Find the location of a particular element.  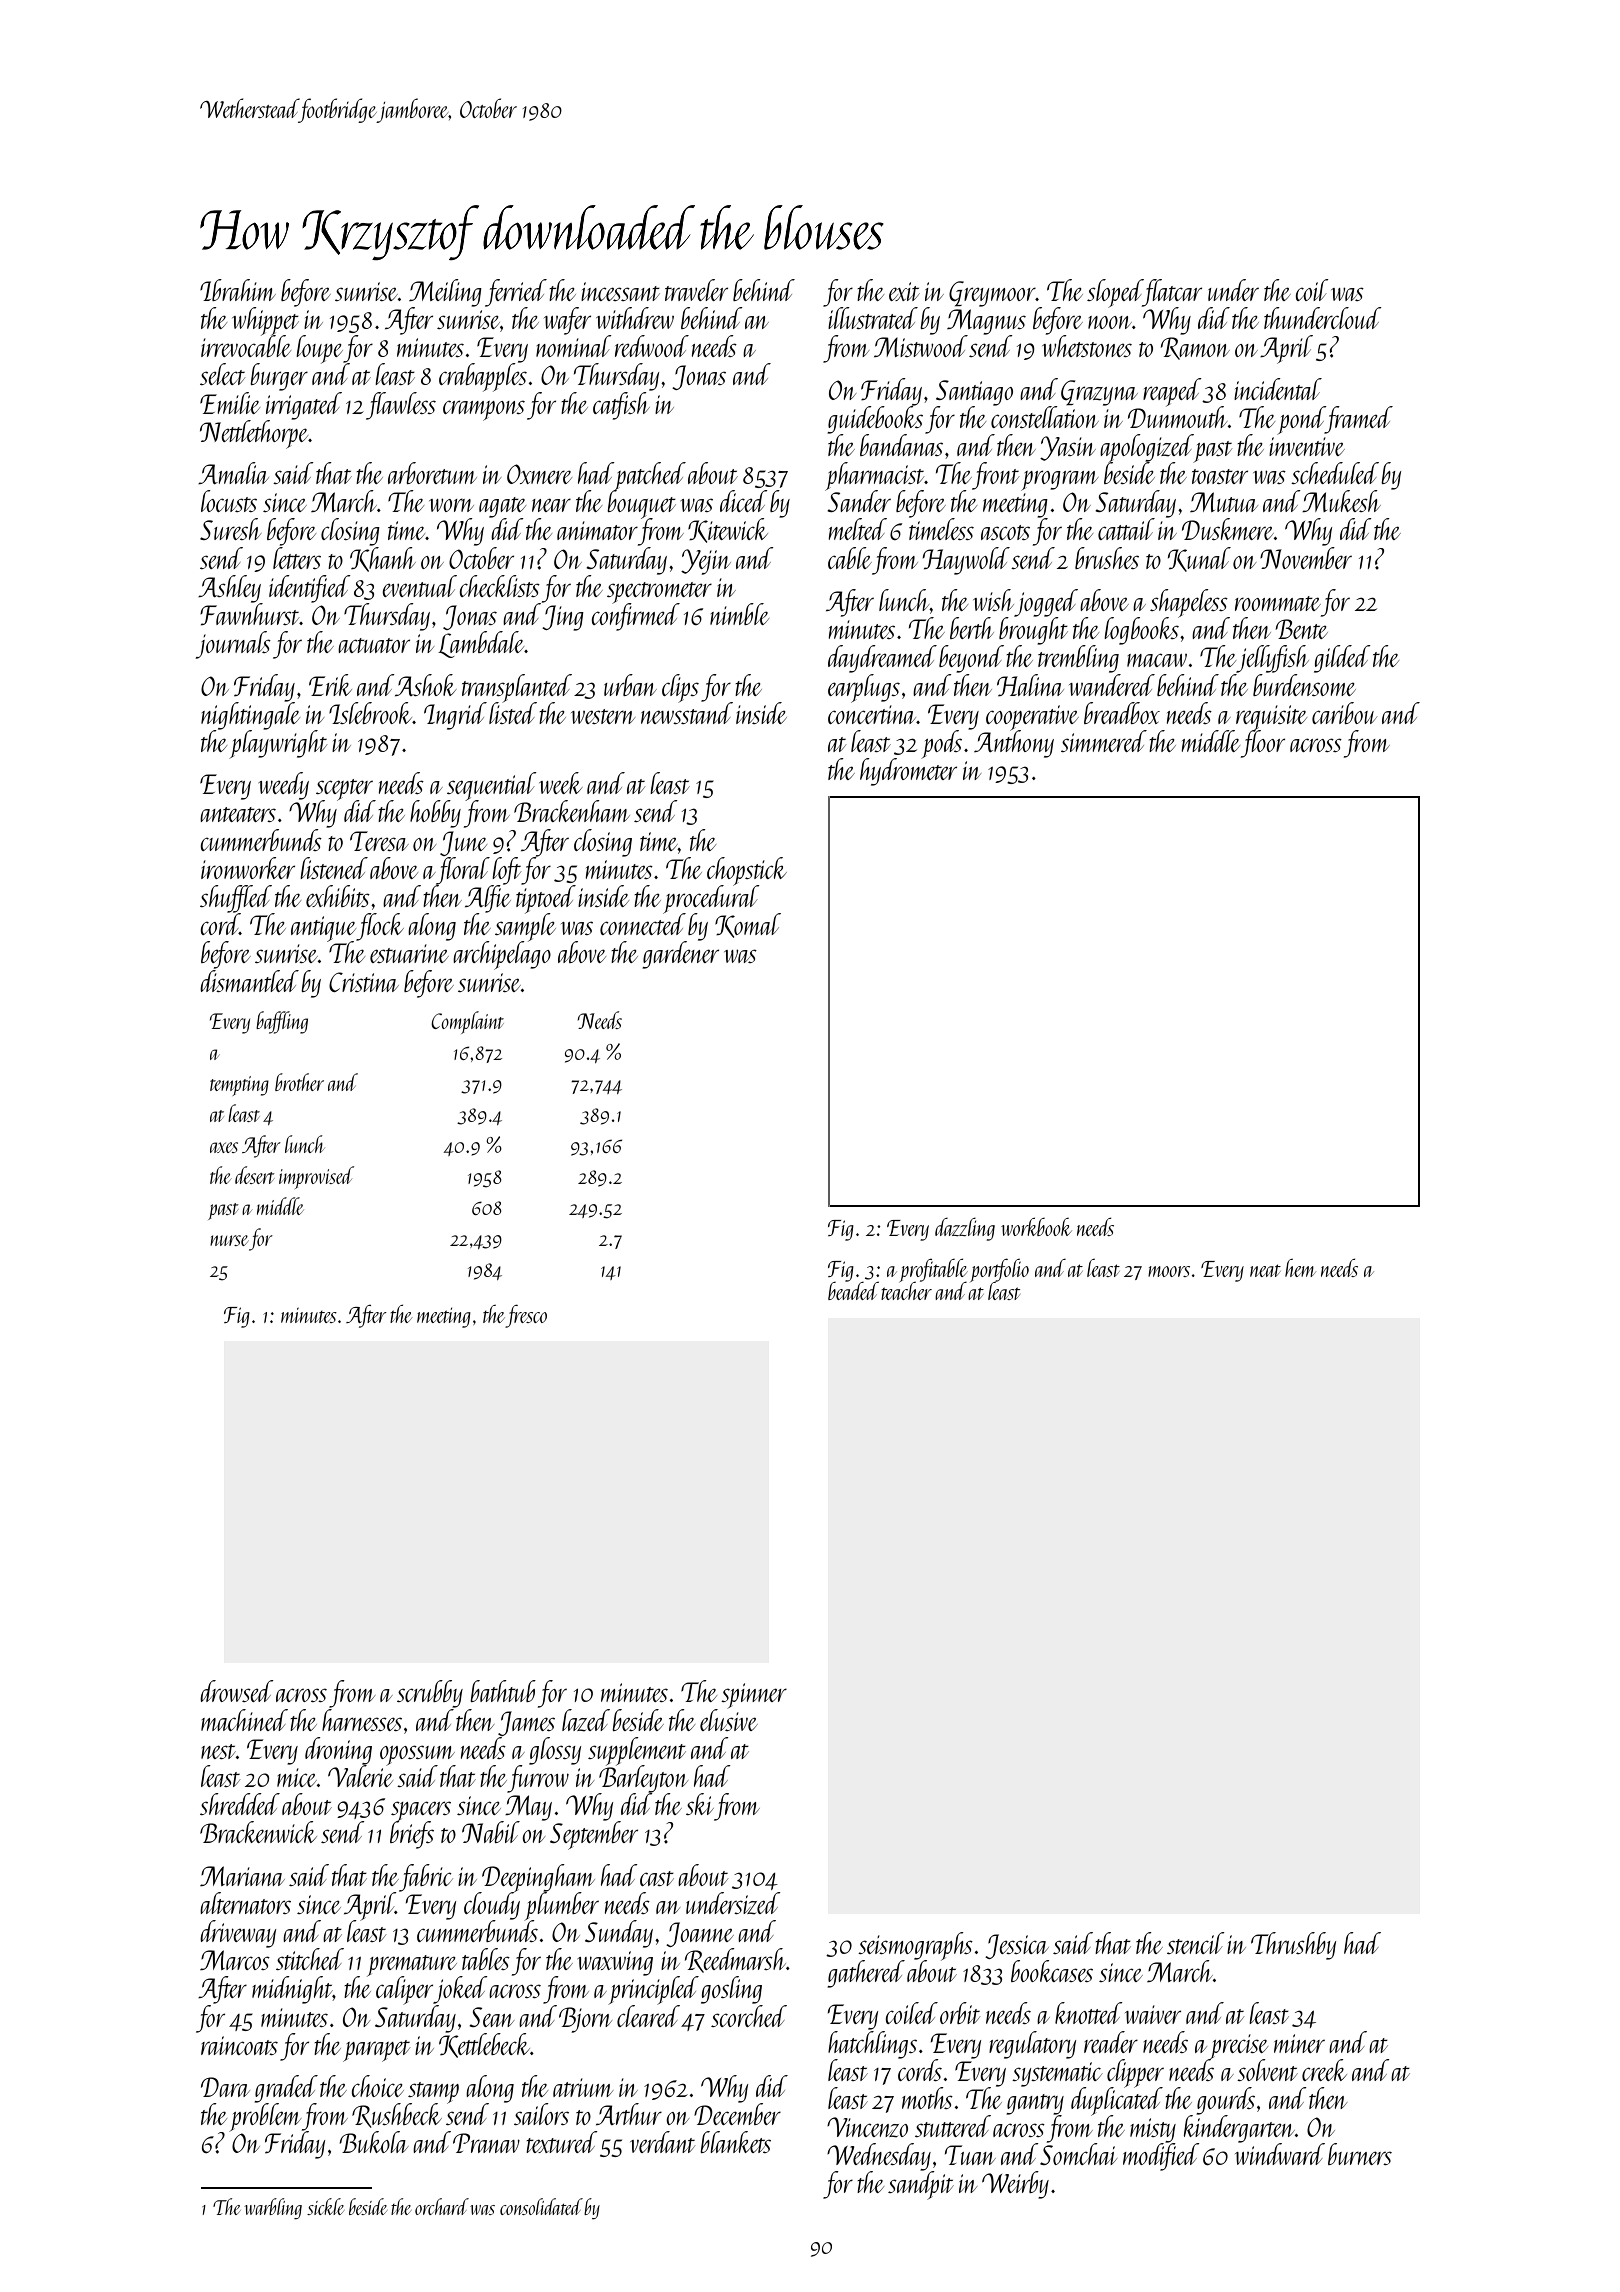

traveler is located at coordinates (696, 290).
